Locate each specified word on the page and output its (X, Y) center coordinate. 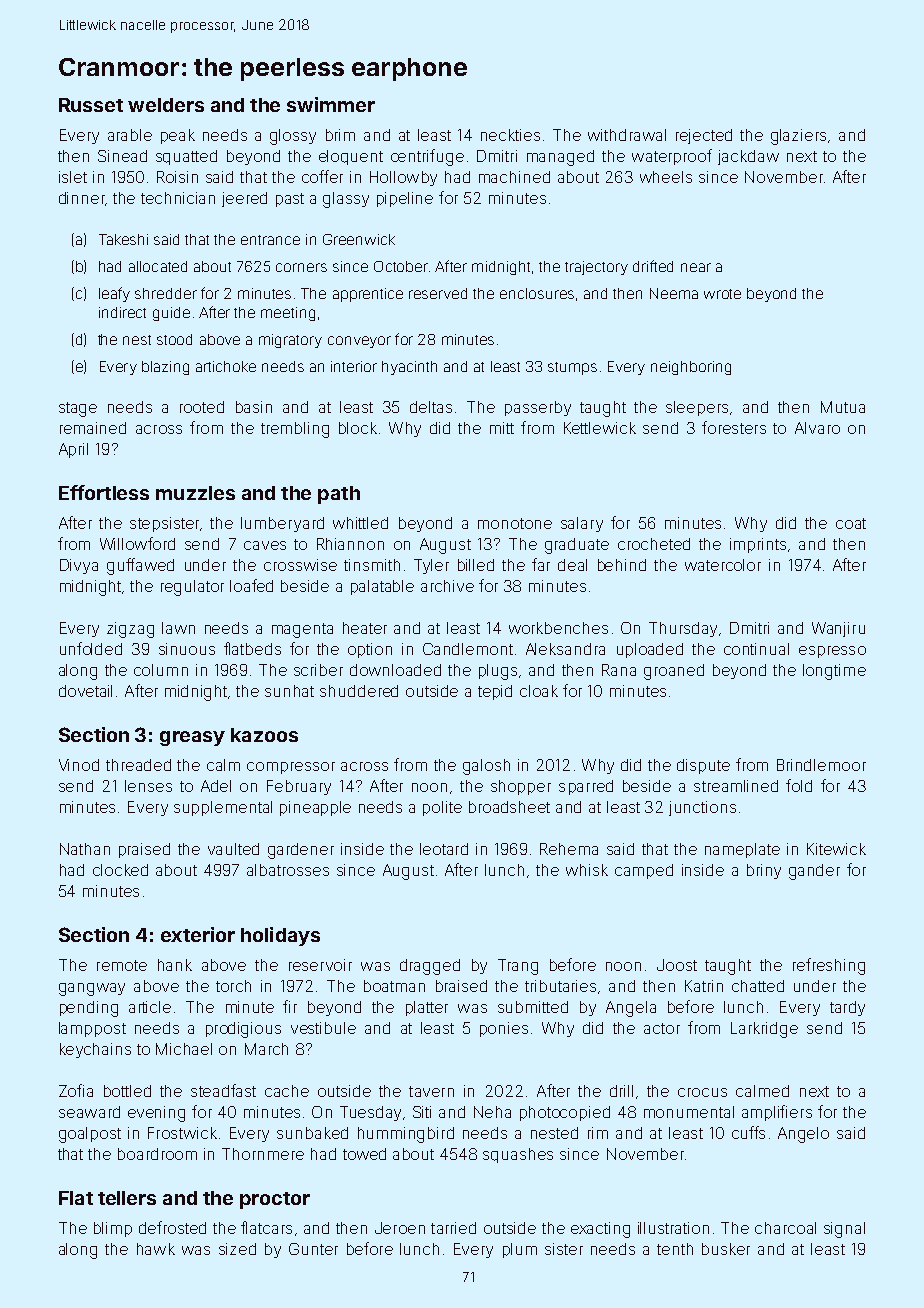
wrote (722, 294)
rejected (704, 136)
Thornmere (263, 1154)
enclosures (537, 293)
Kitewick (836, 849)
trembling (295, 430)
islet (73, 177)
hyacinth (409, 368)
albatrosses (288, 870)
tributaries (560, 986)
